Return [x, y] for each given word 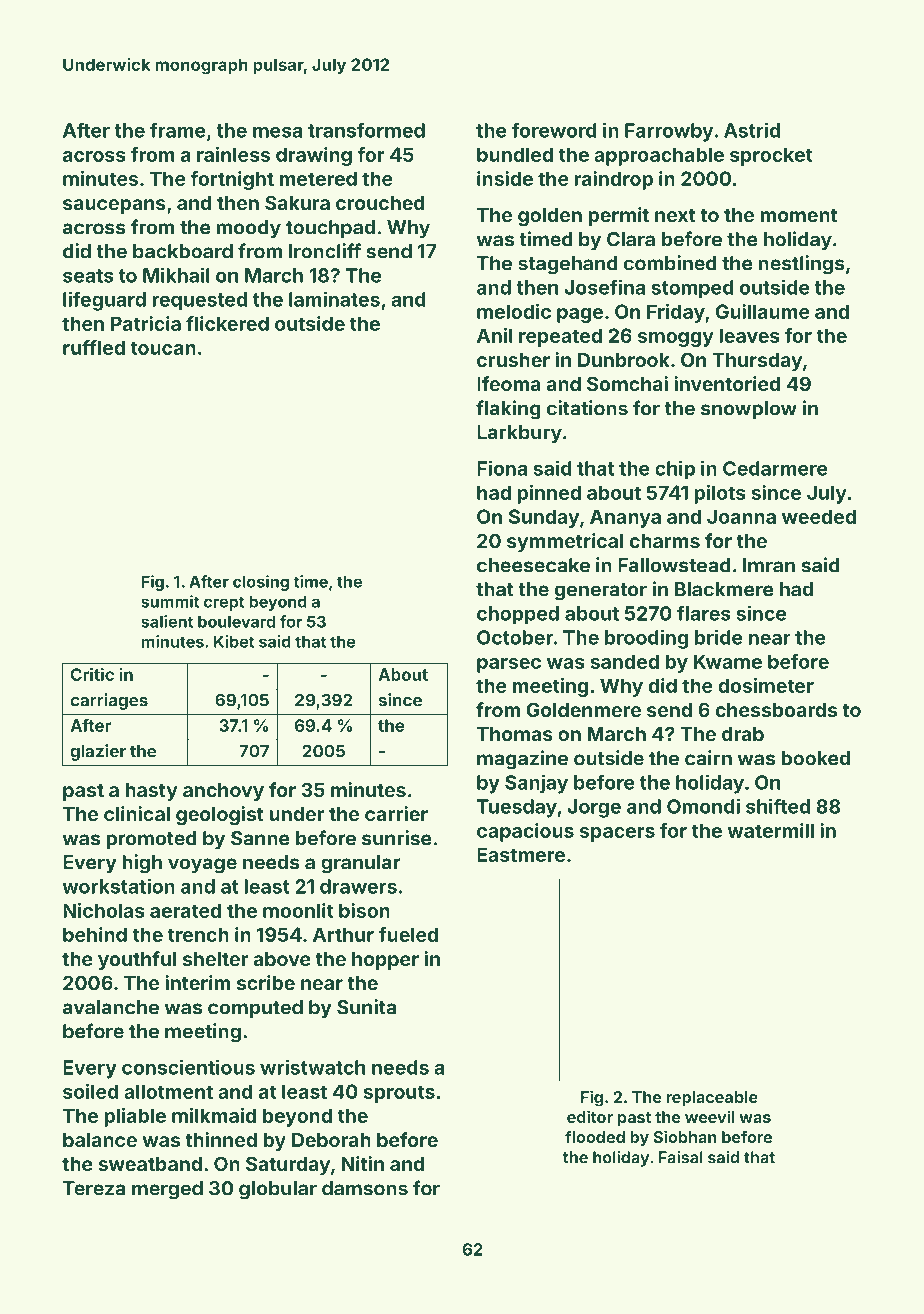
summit [170, 601]
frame [178, 130]
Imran [769, 565]
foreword [554, 130]
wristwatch [312, 1067]
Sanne [260, 838]
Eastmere [521, 854]
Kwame [728, 661]
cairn [708, 758]
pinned [549, 494]
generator [601, 592]
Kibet [234, 641]
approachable [659, 156]
